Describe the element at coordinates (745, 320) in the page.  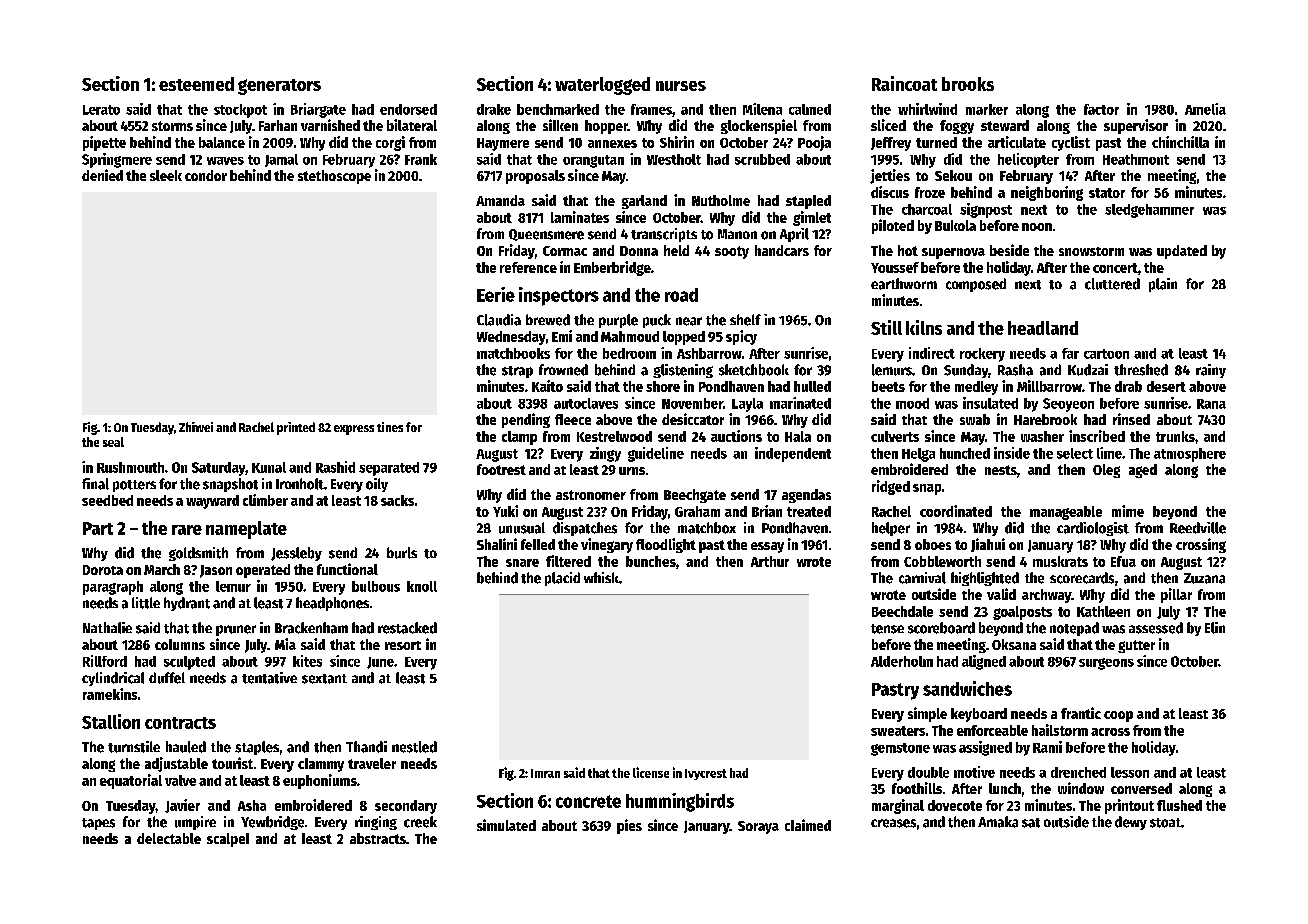
I see `shelf` at that location.
